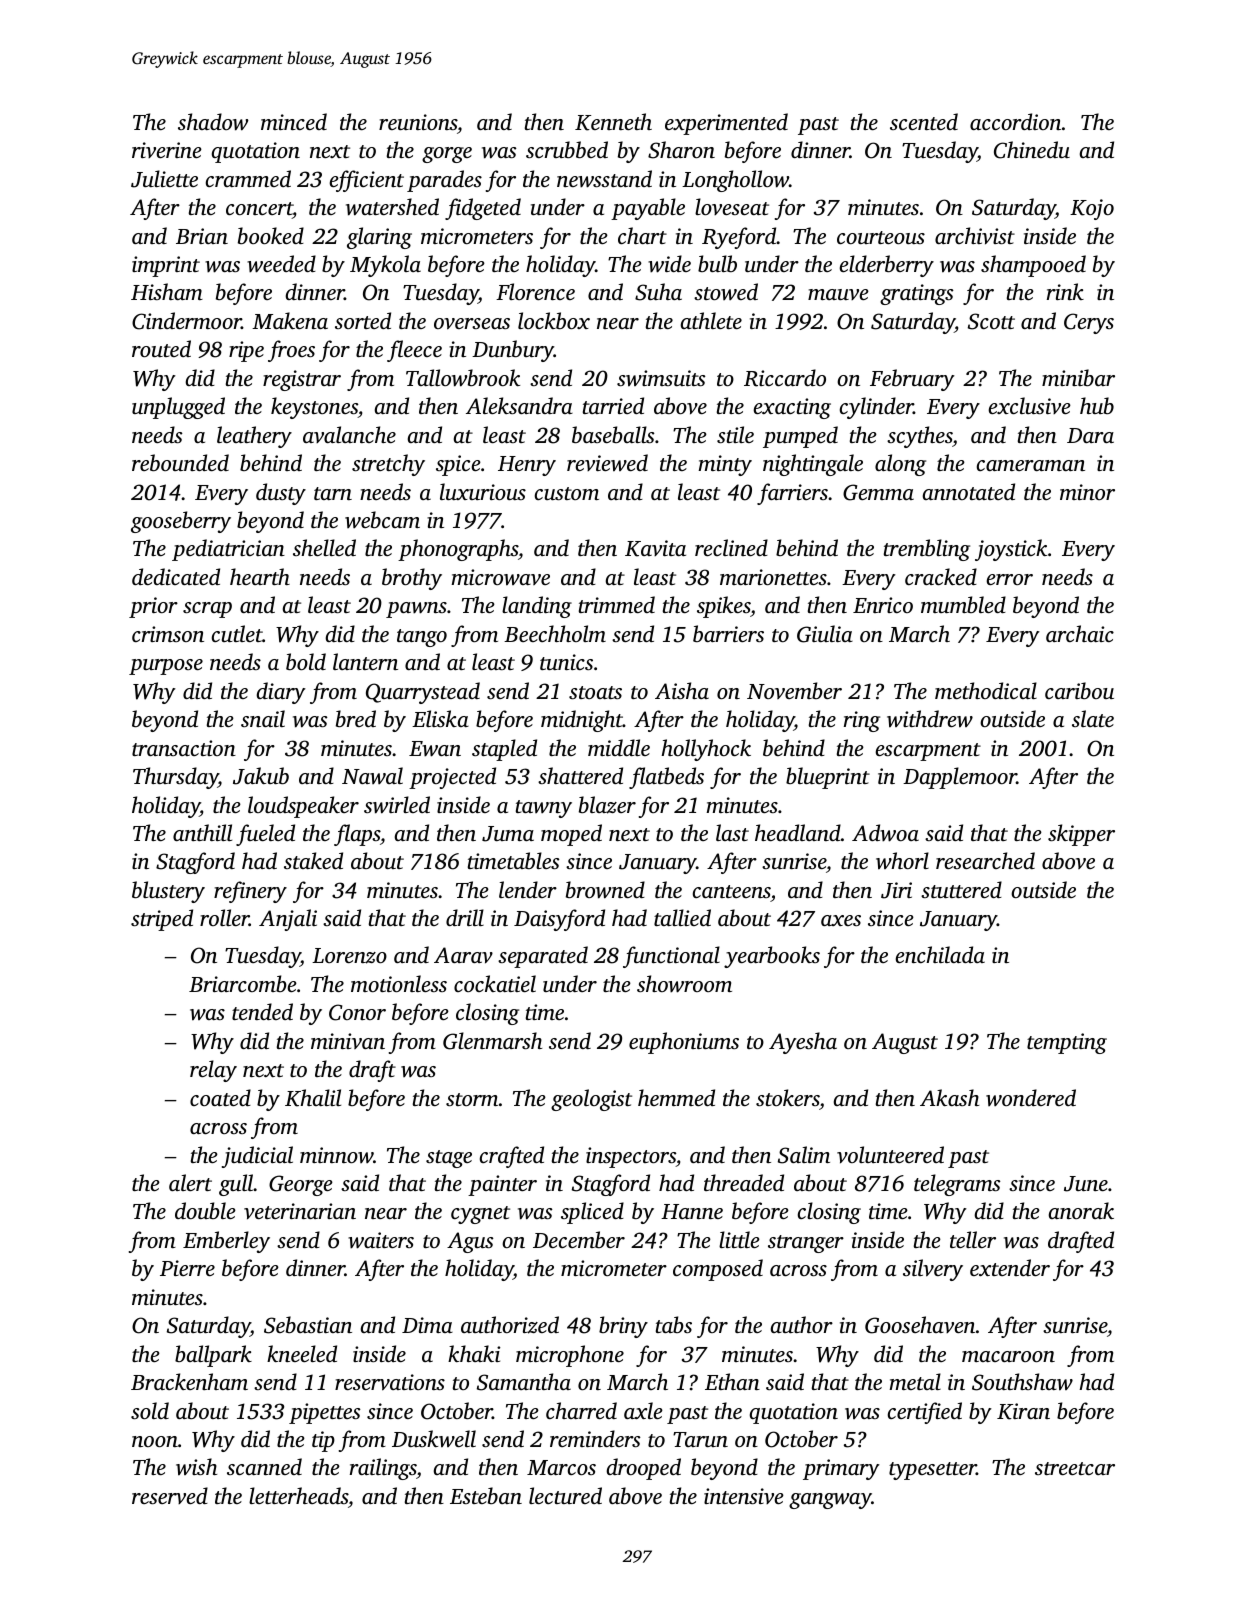 This screenshot has height=1613, width=1246. What do you see at coordinates (190, 1182) in the screenshot?
I see `alert` at bounding box center [190, 1182].
